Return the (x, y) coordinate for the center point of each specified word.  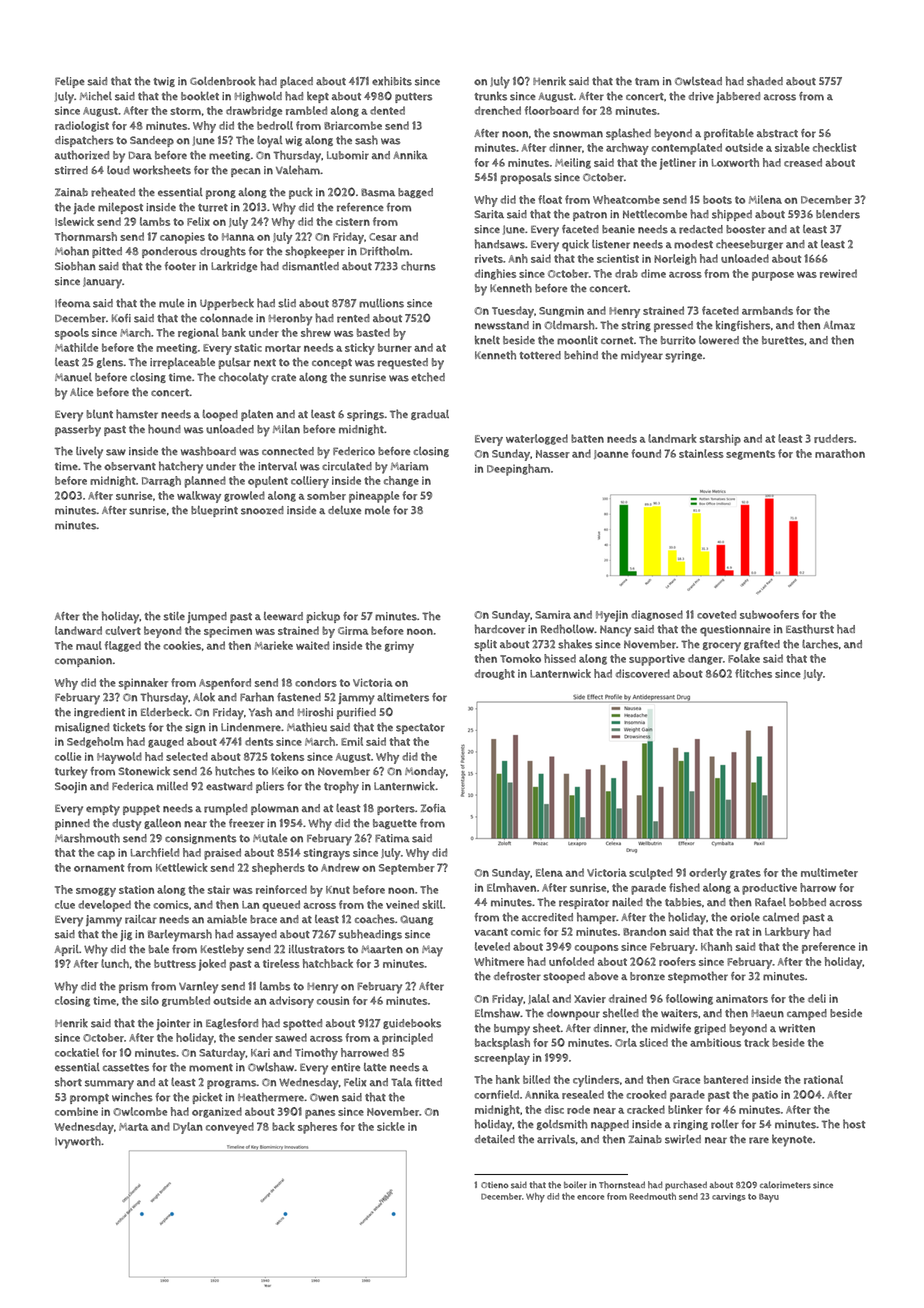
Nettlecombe (655, 214)
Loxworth (735, 162)
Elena (549, 872)
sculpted (651, 874)
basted (373, 332)
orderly (708, 874)
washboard (208, 451)
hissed (560, 658)
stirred (71, 170)
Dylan (188, 1128)
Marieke (274, 645)
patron (590, 216)
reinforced (281, 889)
